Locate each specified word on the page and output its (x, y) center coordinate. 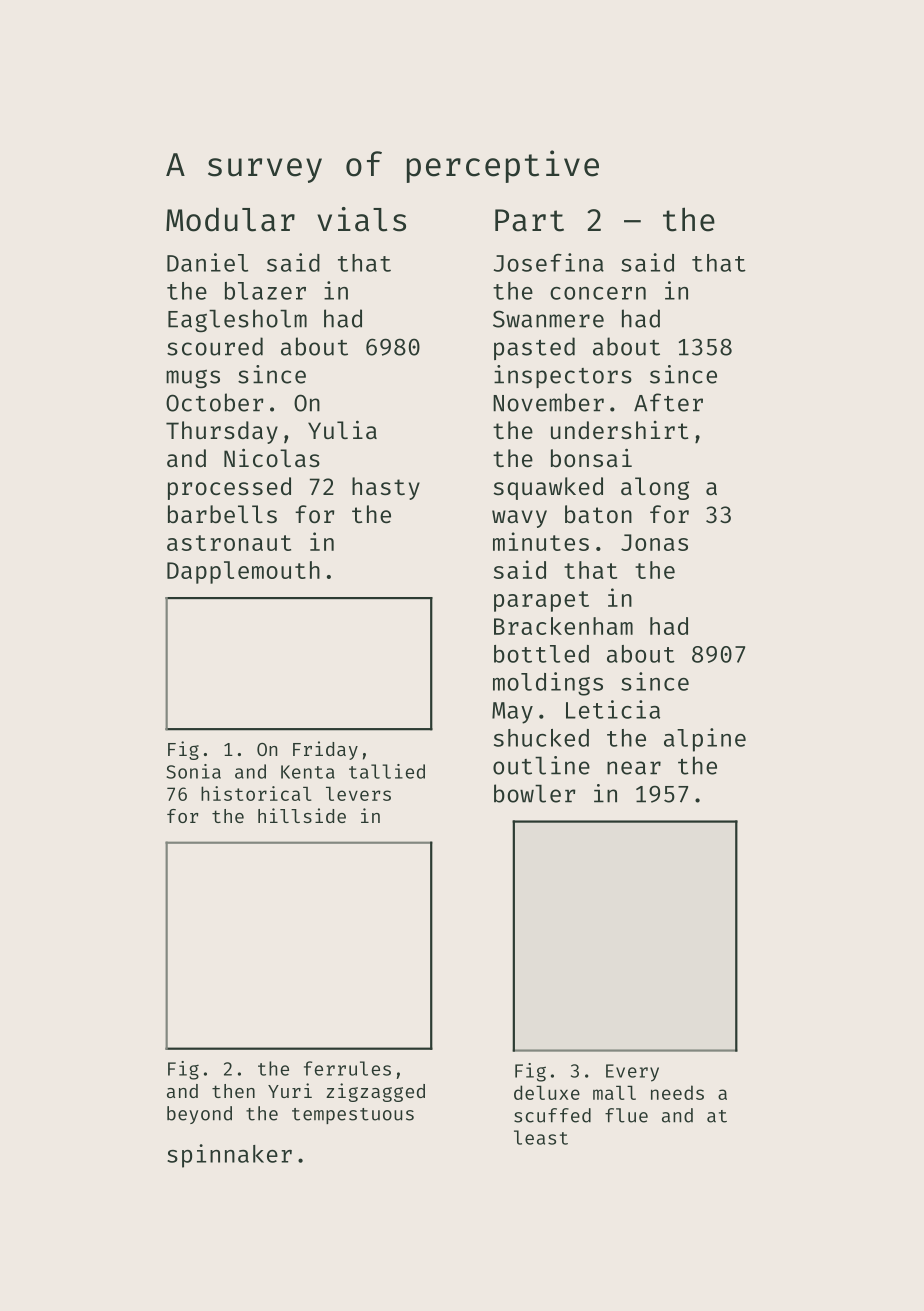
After (668, 402)
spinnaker (229, 1156)
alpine (705, 740)
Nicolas (272, 457)
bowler (534, 793)
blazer (265, 291)
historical (256, 793)
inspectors (563, 376)
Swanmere (548, 319)
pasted (534, 348)
